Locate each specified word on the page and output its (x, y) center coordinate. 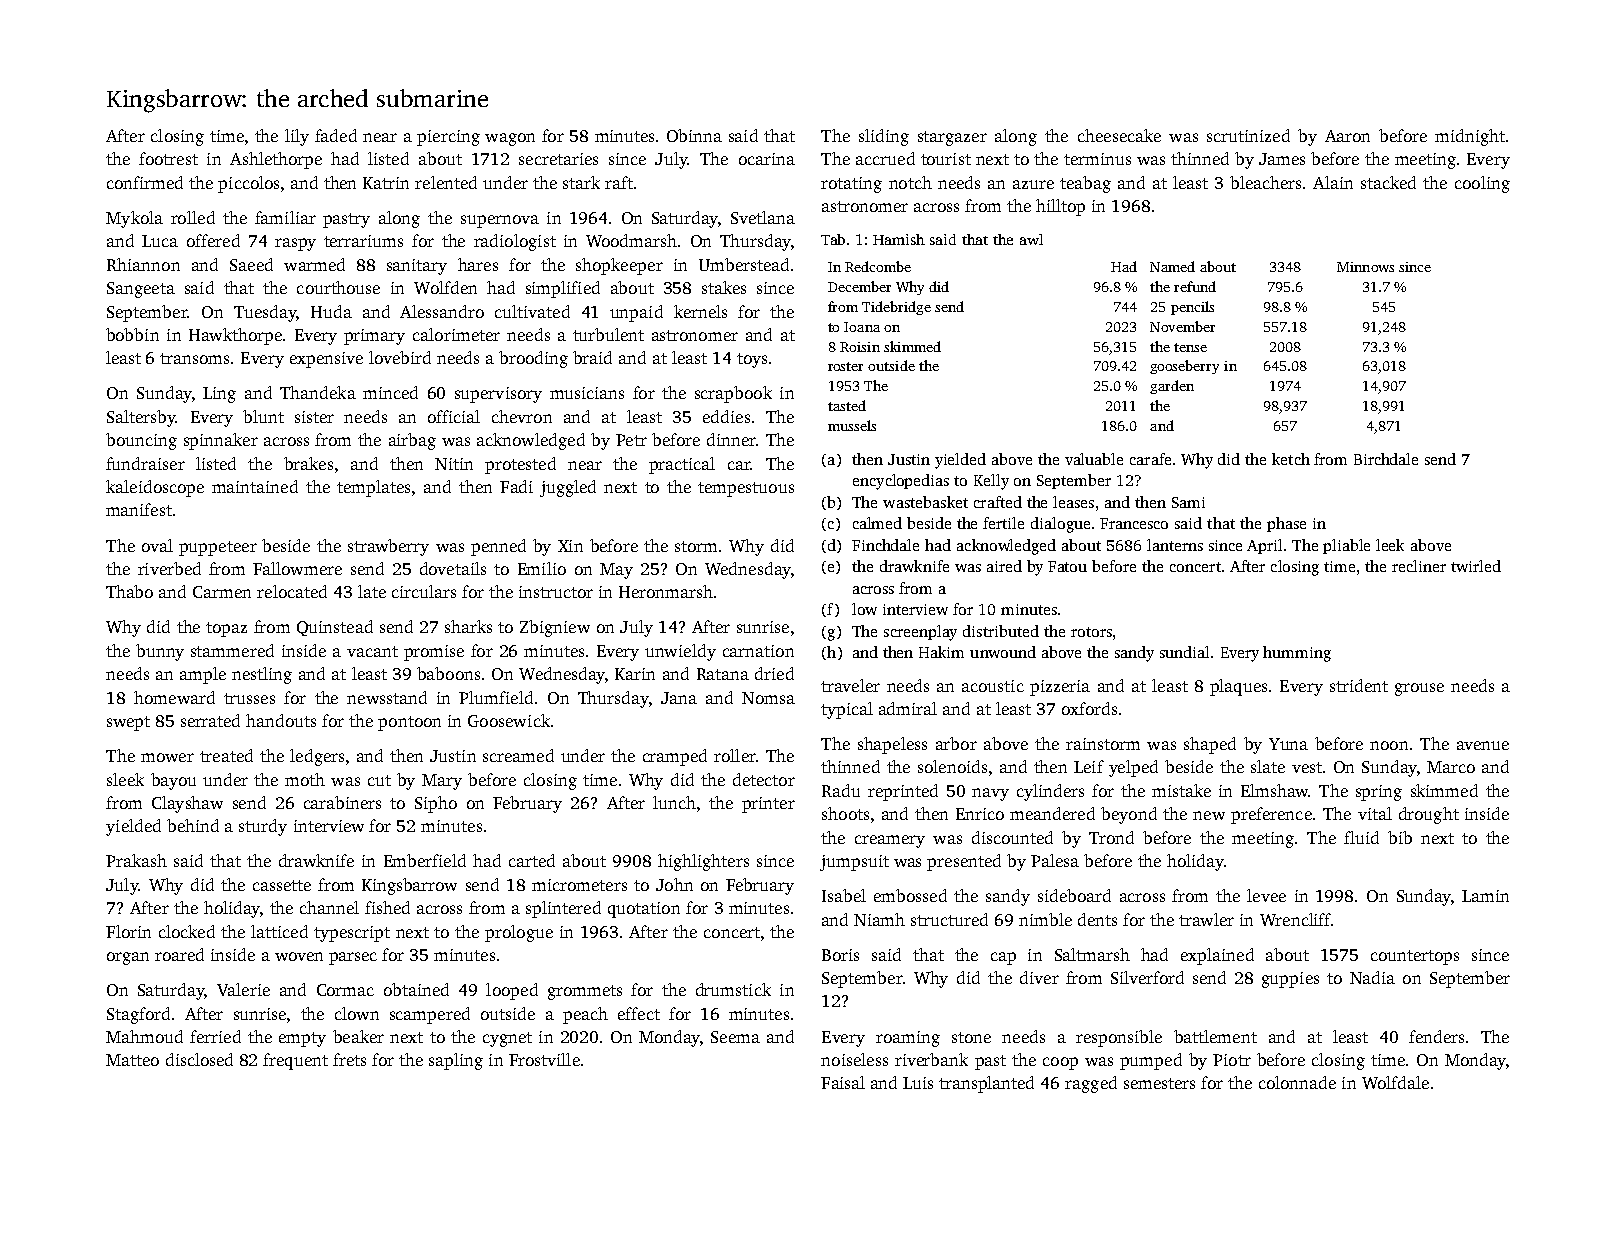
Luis (918, 1083)
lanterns (1175, 545)
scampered (430, 1015)
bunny (160, 652)
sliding (884, 137)
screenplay (920, 633)
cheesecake (1119, 135)
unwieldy (680, 652)
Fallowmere (297, 568)
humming (1297, 654)
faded (336, 135)
